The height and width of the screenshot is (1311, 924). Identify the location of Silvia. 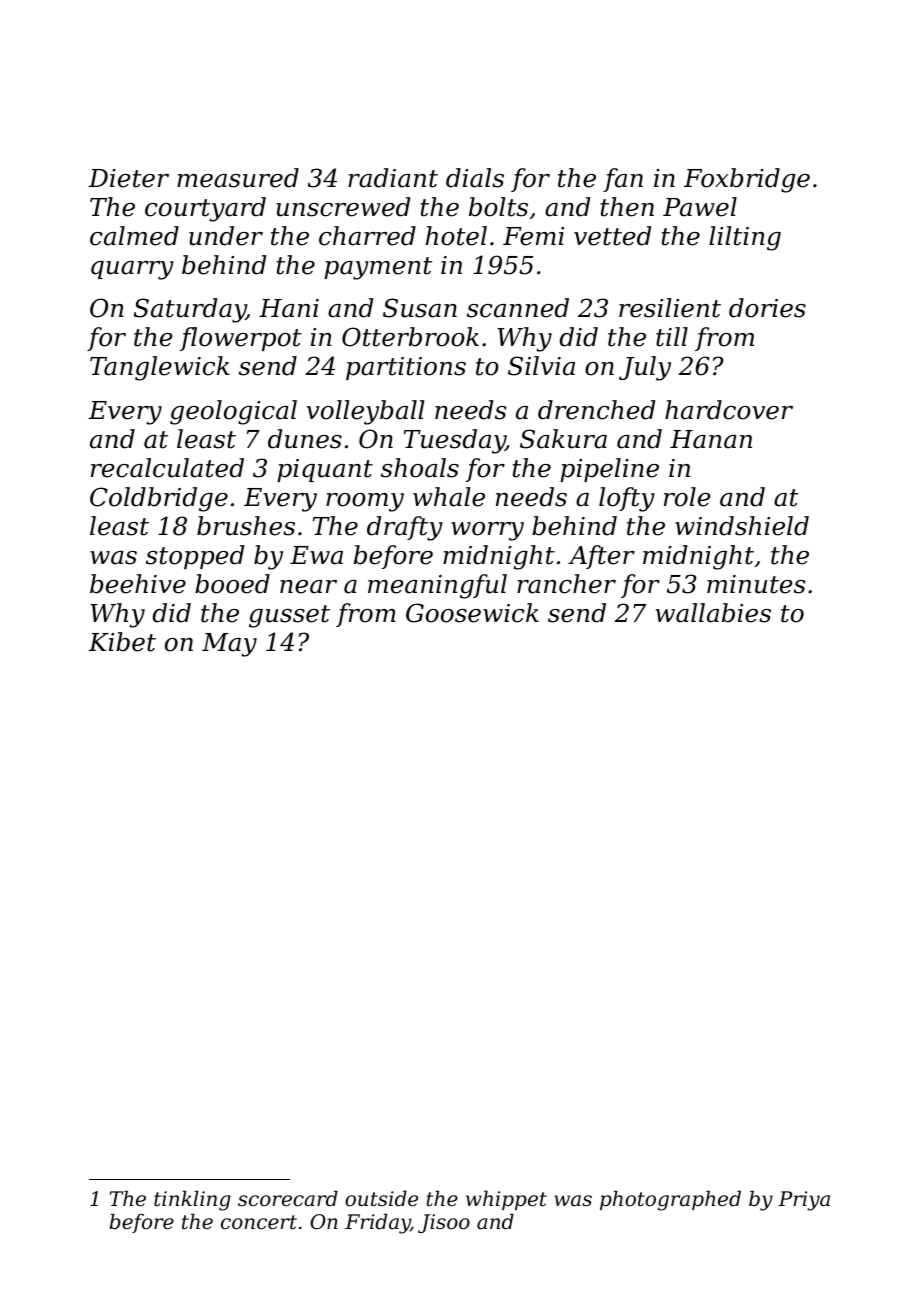
(541, 366).
